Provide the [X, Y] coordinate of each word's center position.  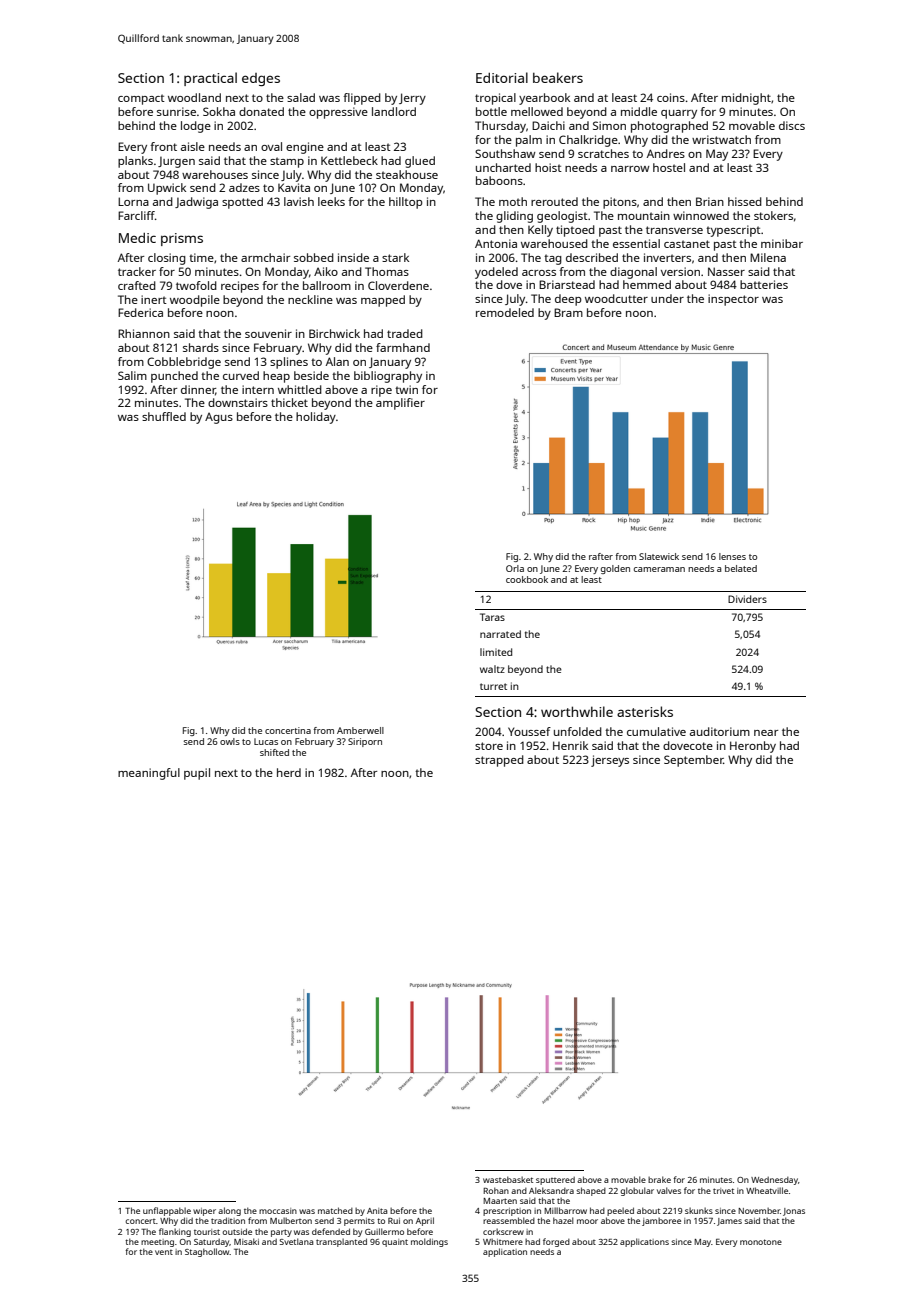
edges [261, 79]
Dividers [747, 599]
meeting [157, 1243]
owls [230, 741]
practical [210, 79]
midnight [746, 99]
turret [493, 686]
